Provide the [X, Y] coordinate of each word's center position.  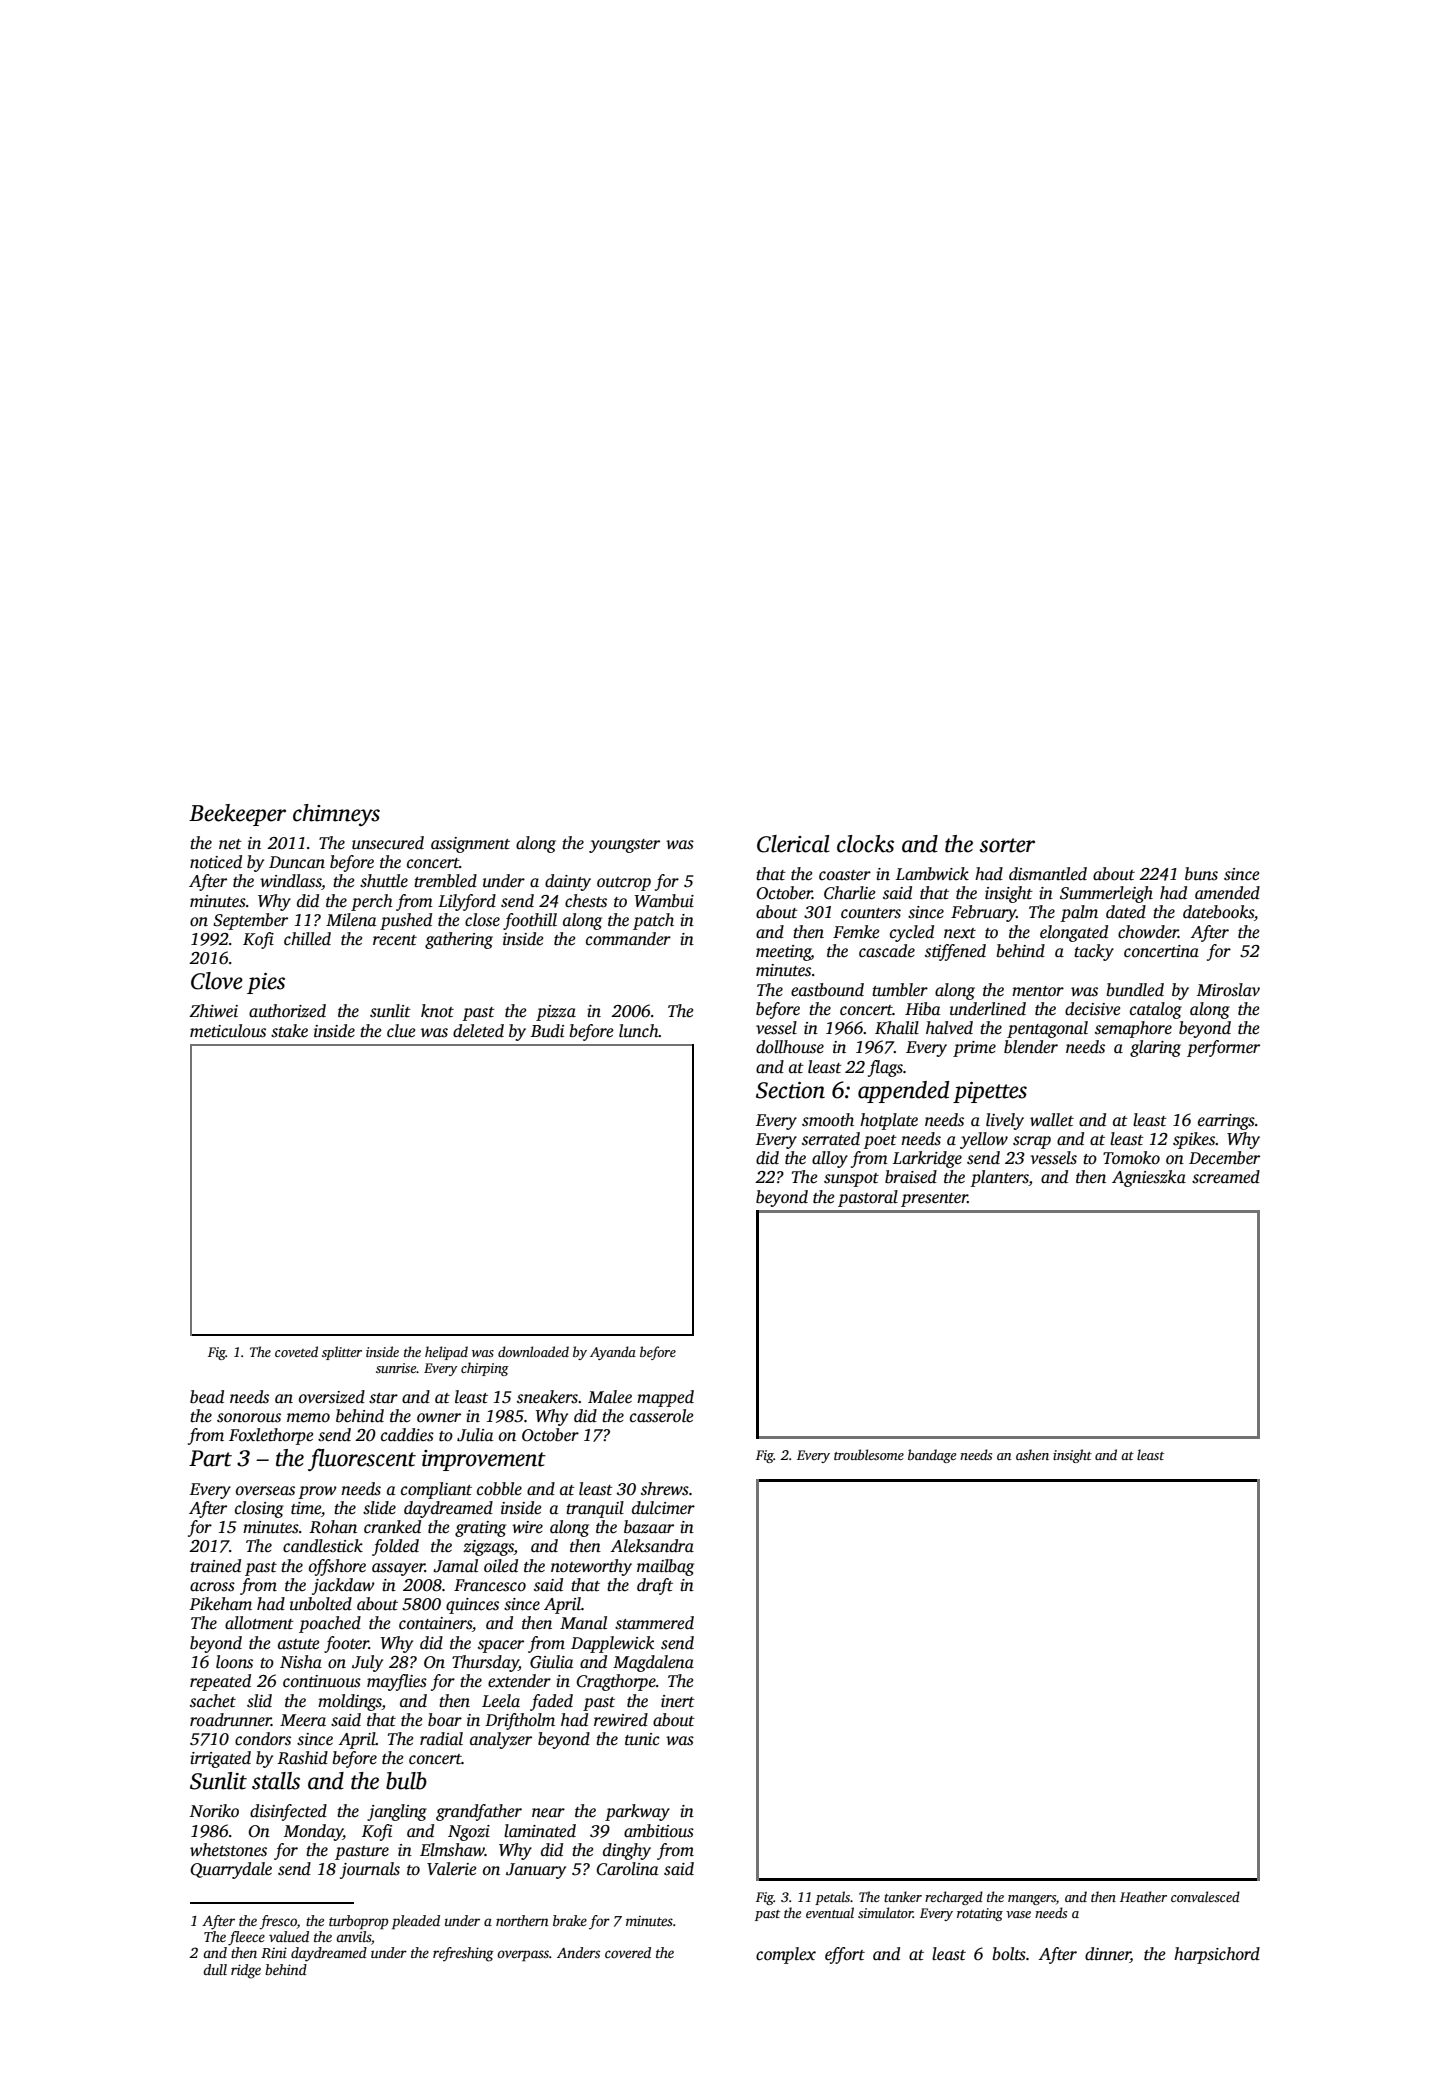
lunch [639, 1030]
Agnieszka [1149, 1178]
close [482, 920]
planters [999, 1178]
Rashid [302, 1758]
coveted [296, 1351]
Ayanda [613, 1353]
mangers [1032, 1900]
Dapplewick [612, 1644]
